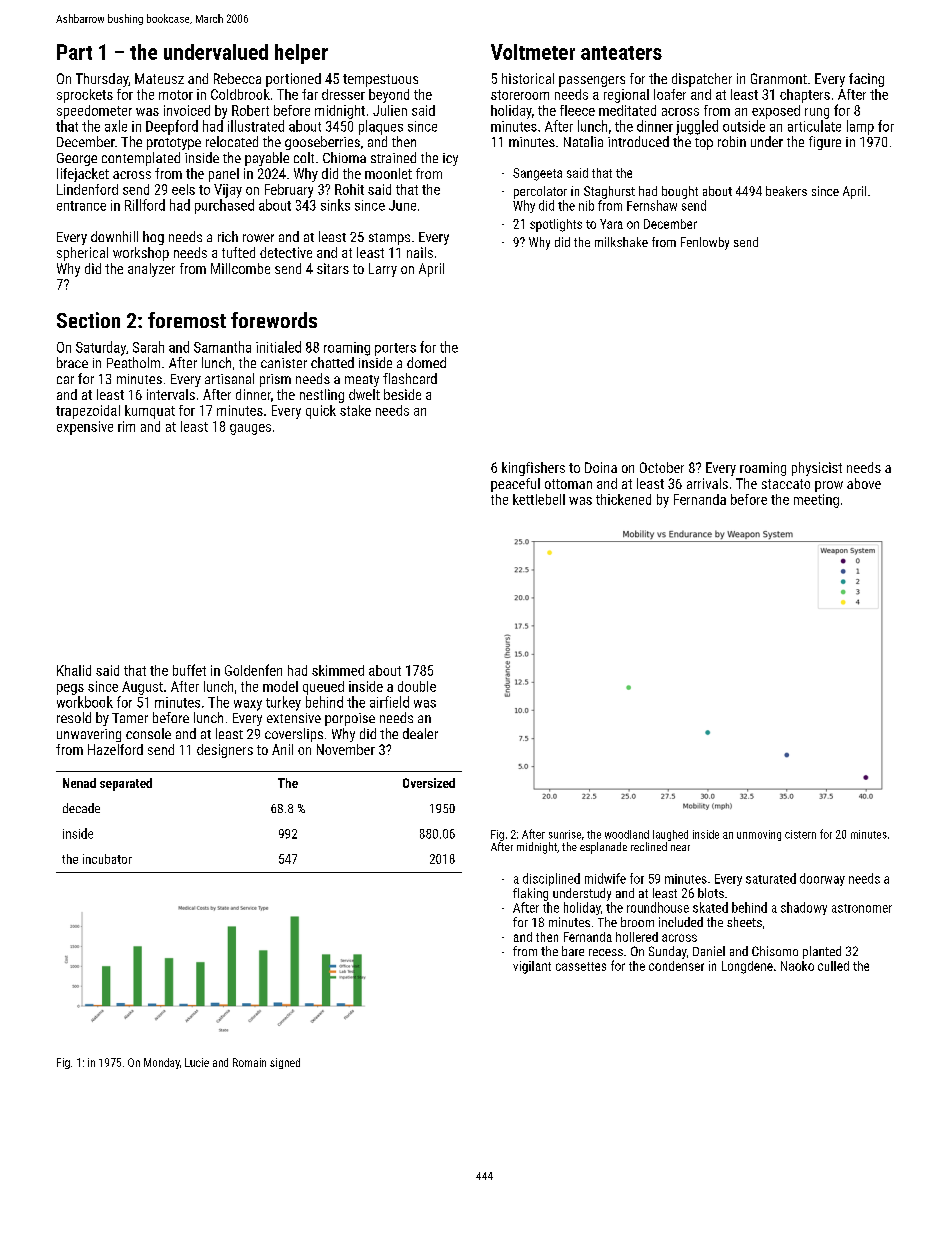 This image has height=1233, width=952. I want to click on axle, so click(116, 126).
